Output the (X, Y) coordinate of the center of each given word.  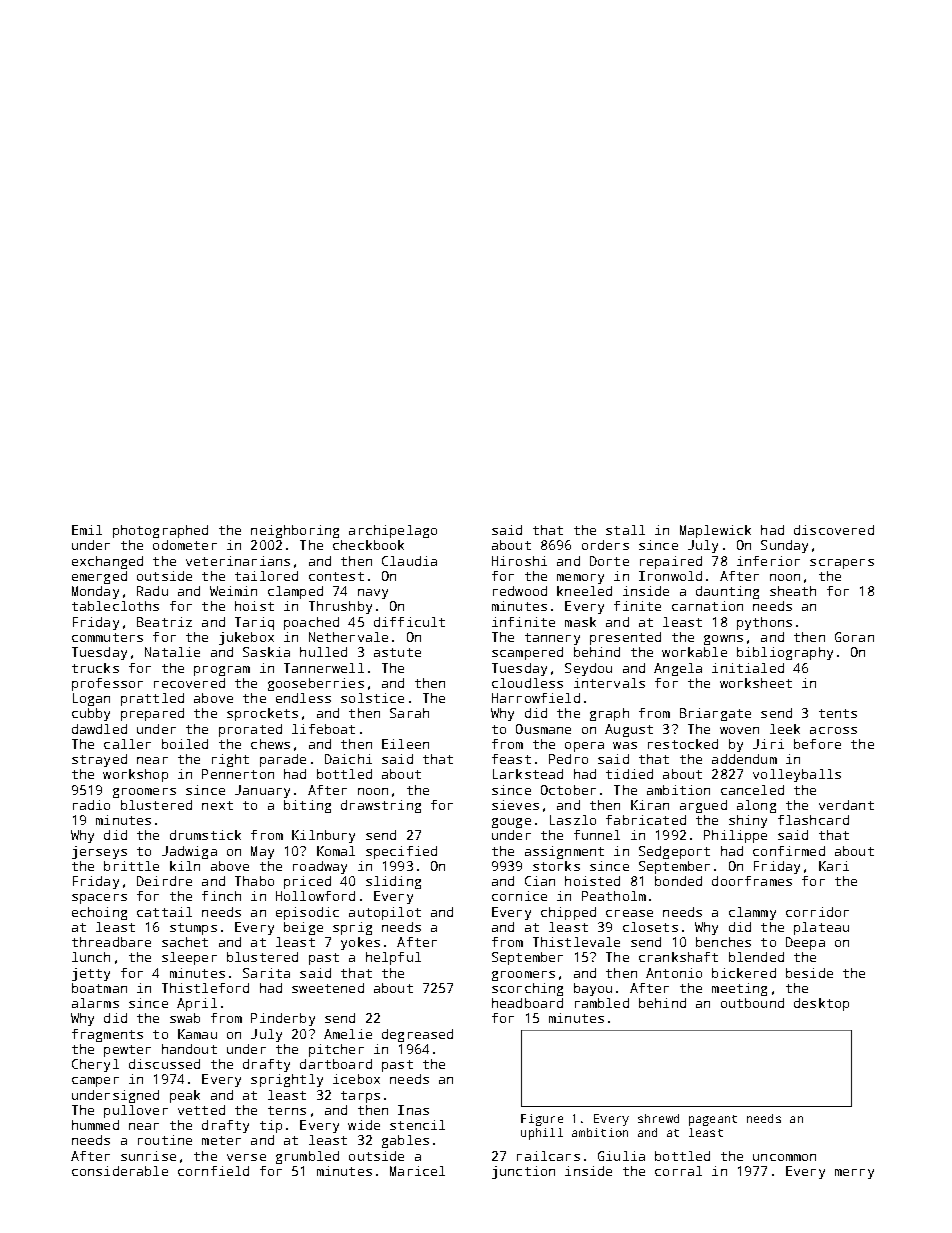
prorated (250, 730)
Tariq (254, 623)
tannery (552, 639)
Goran (854, 637)
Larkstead (528, 774)
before (817, 744)
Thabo (254, 881)
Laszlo (573, 820)
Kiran (650, 805)
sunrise (148, 1156)
